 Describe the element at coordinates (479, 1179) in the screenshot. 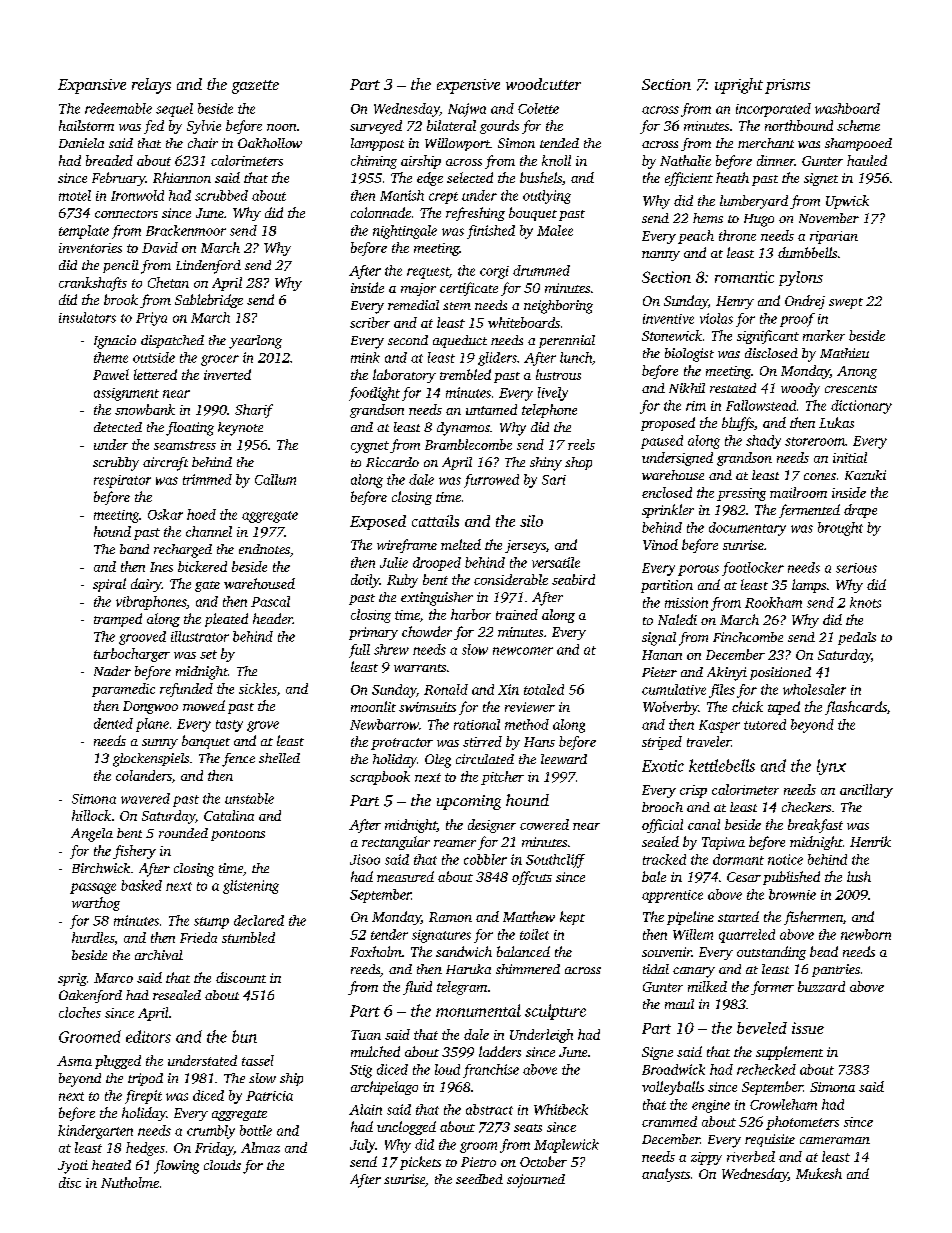

I see `seedbed` at that location.
